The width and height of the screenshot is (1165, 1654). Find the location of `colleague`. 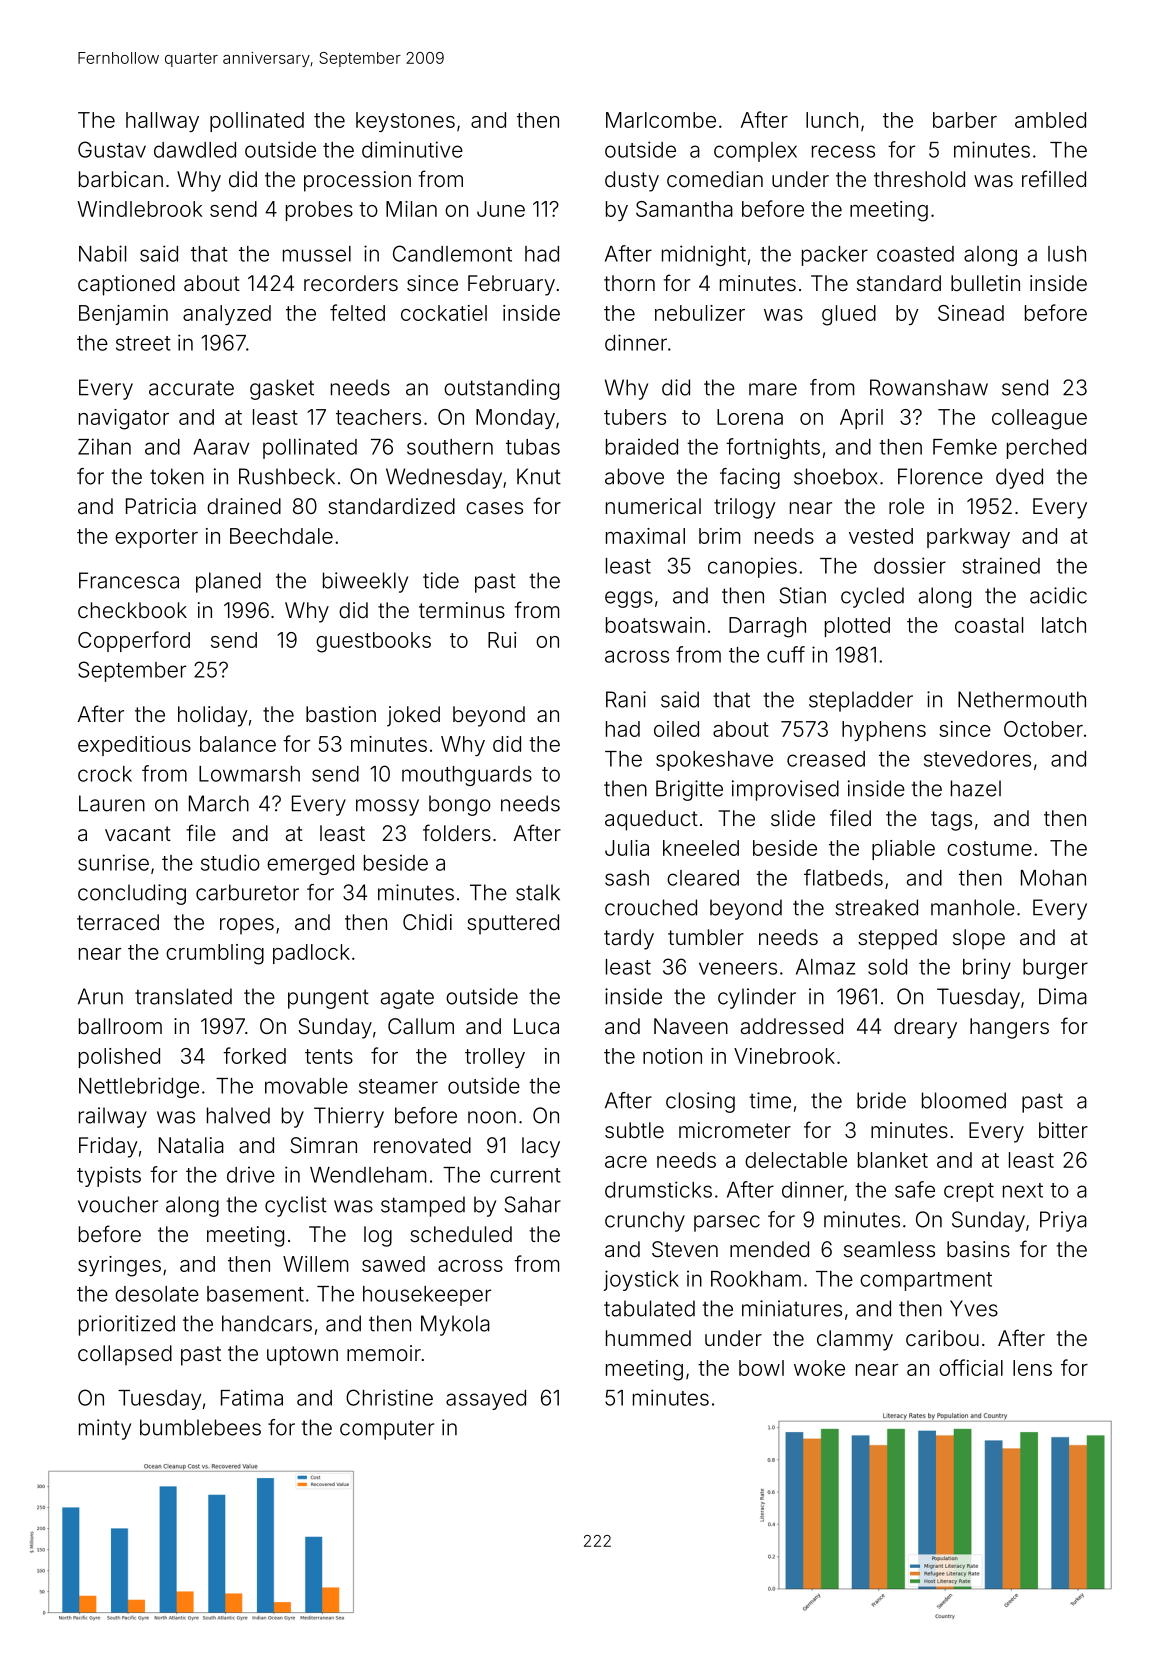

colleague is located at coordinates (1039, 419).
